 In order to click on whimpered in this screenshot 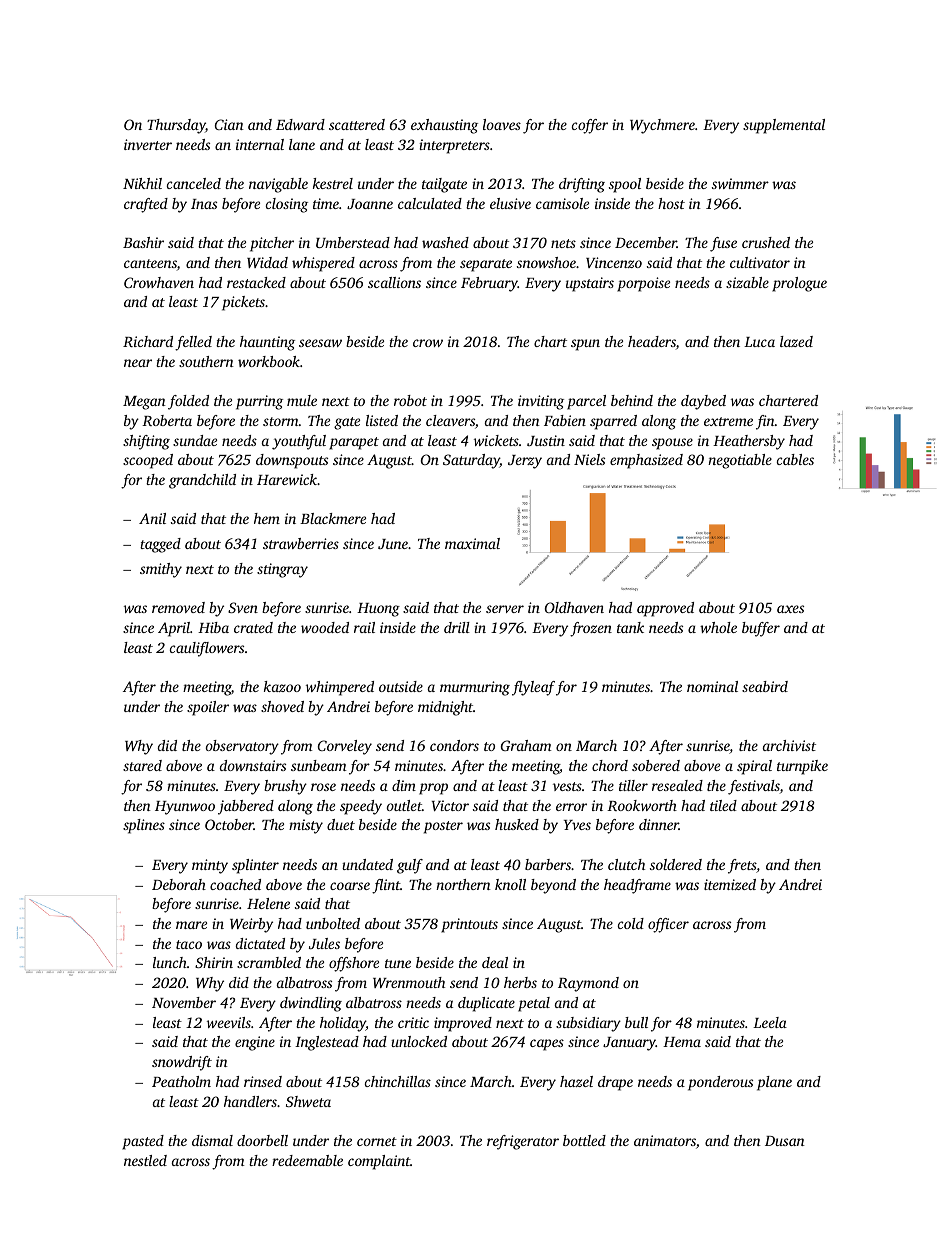, I will do `click(340, 688)`.
